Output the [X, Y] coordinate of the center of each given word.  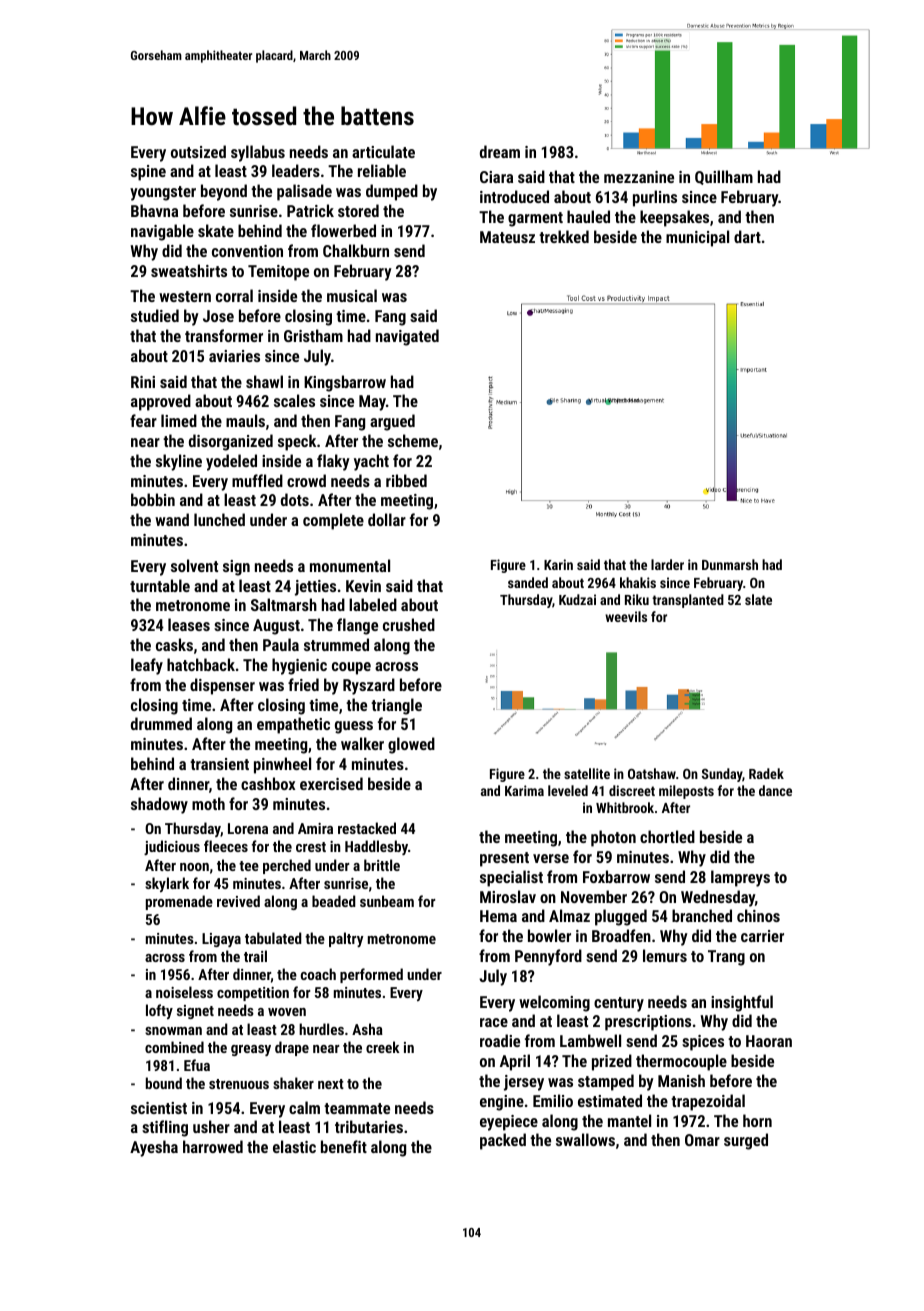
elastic [294, 1146]
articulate [383, 151]
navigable [162, 232]
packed [503, 1141]
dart [747, 236]
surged [746, 1141]
